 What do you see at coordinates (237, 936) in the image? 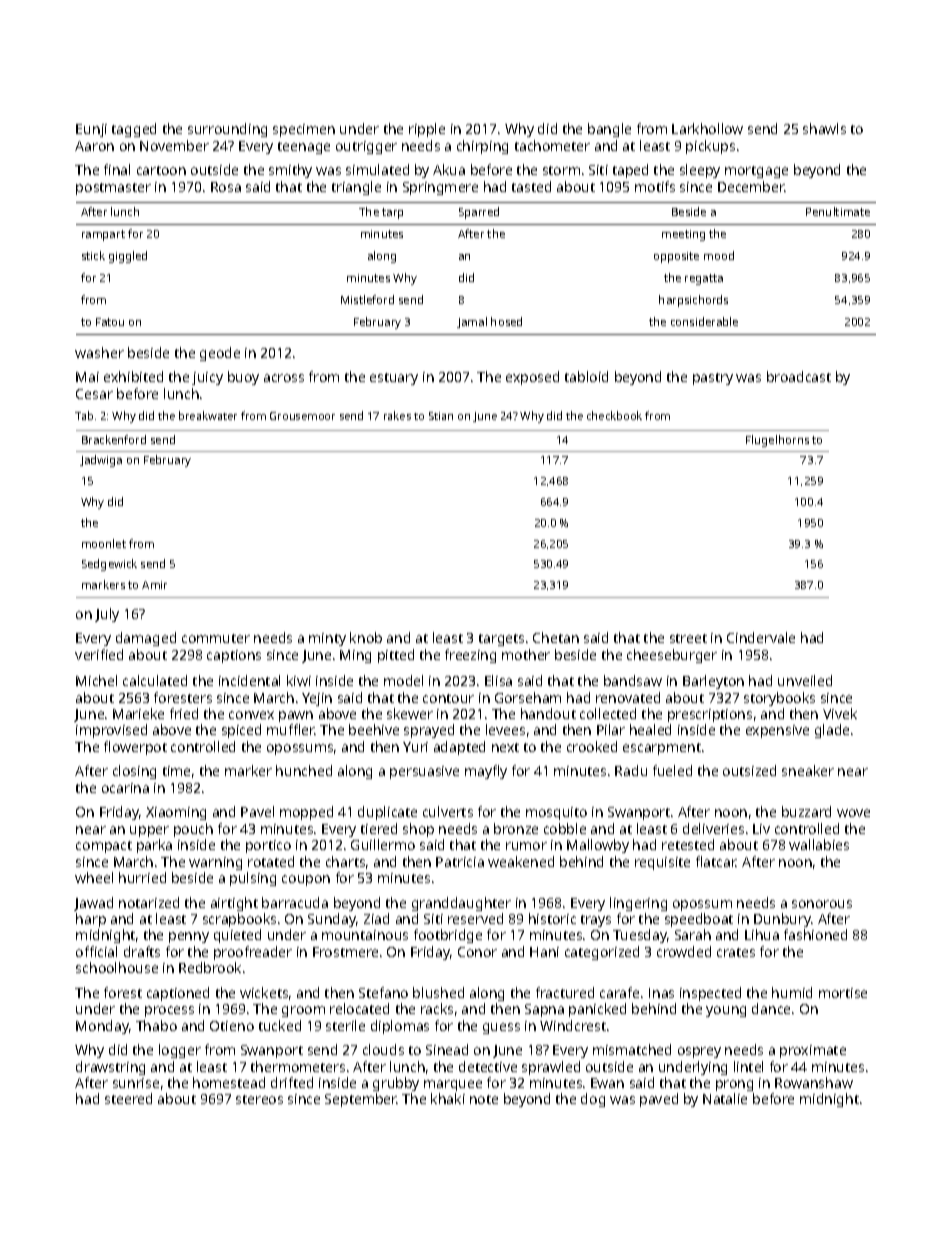
I see `quieted` at bounding box center [237, 936].
